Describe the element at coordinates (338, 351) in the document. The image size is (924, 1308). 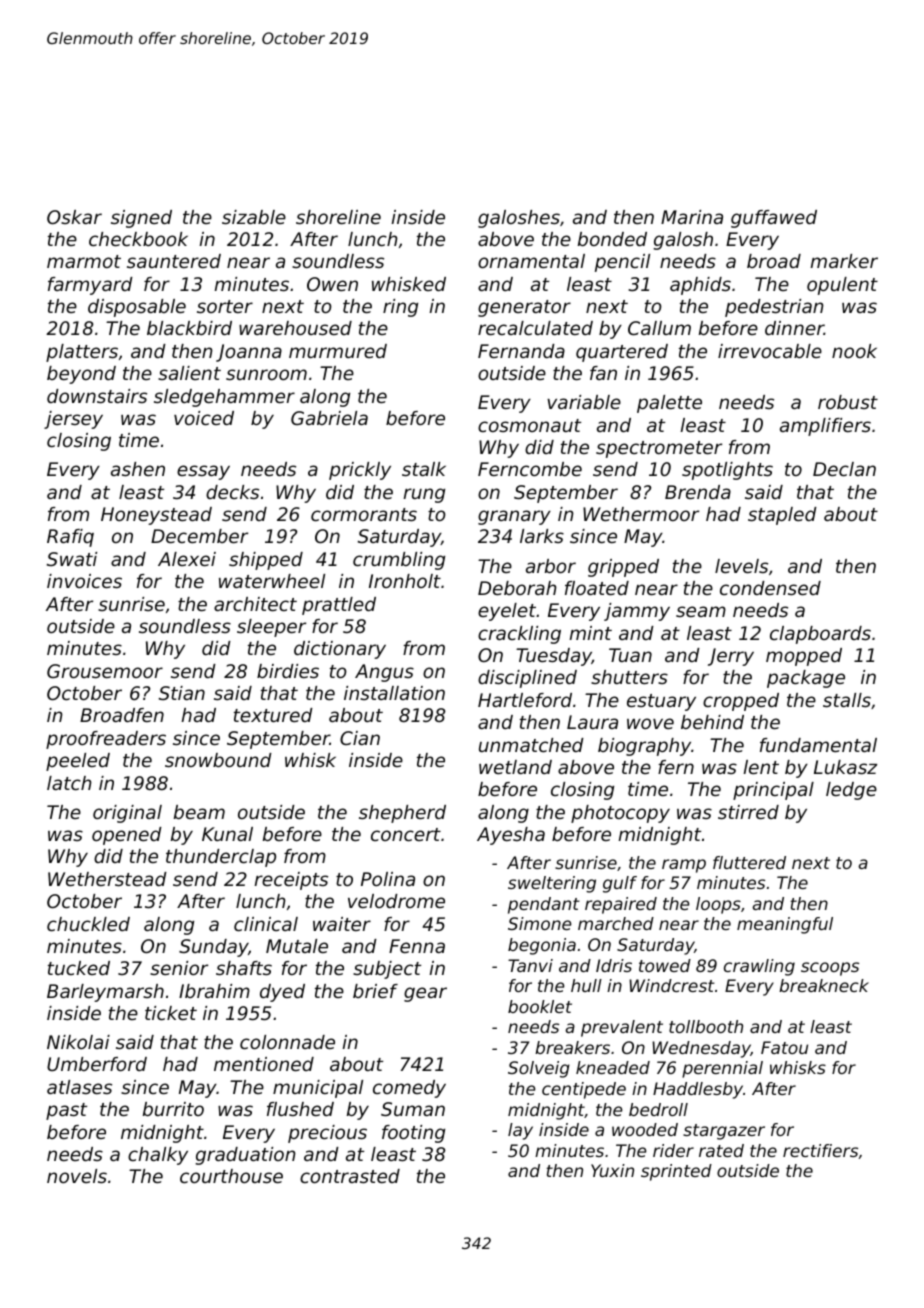
I see `murmured` at that location.
